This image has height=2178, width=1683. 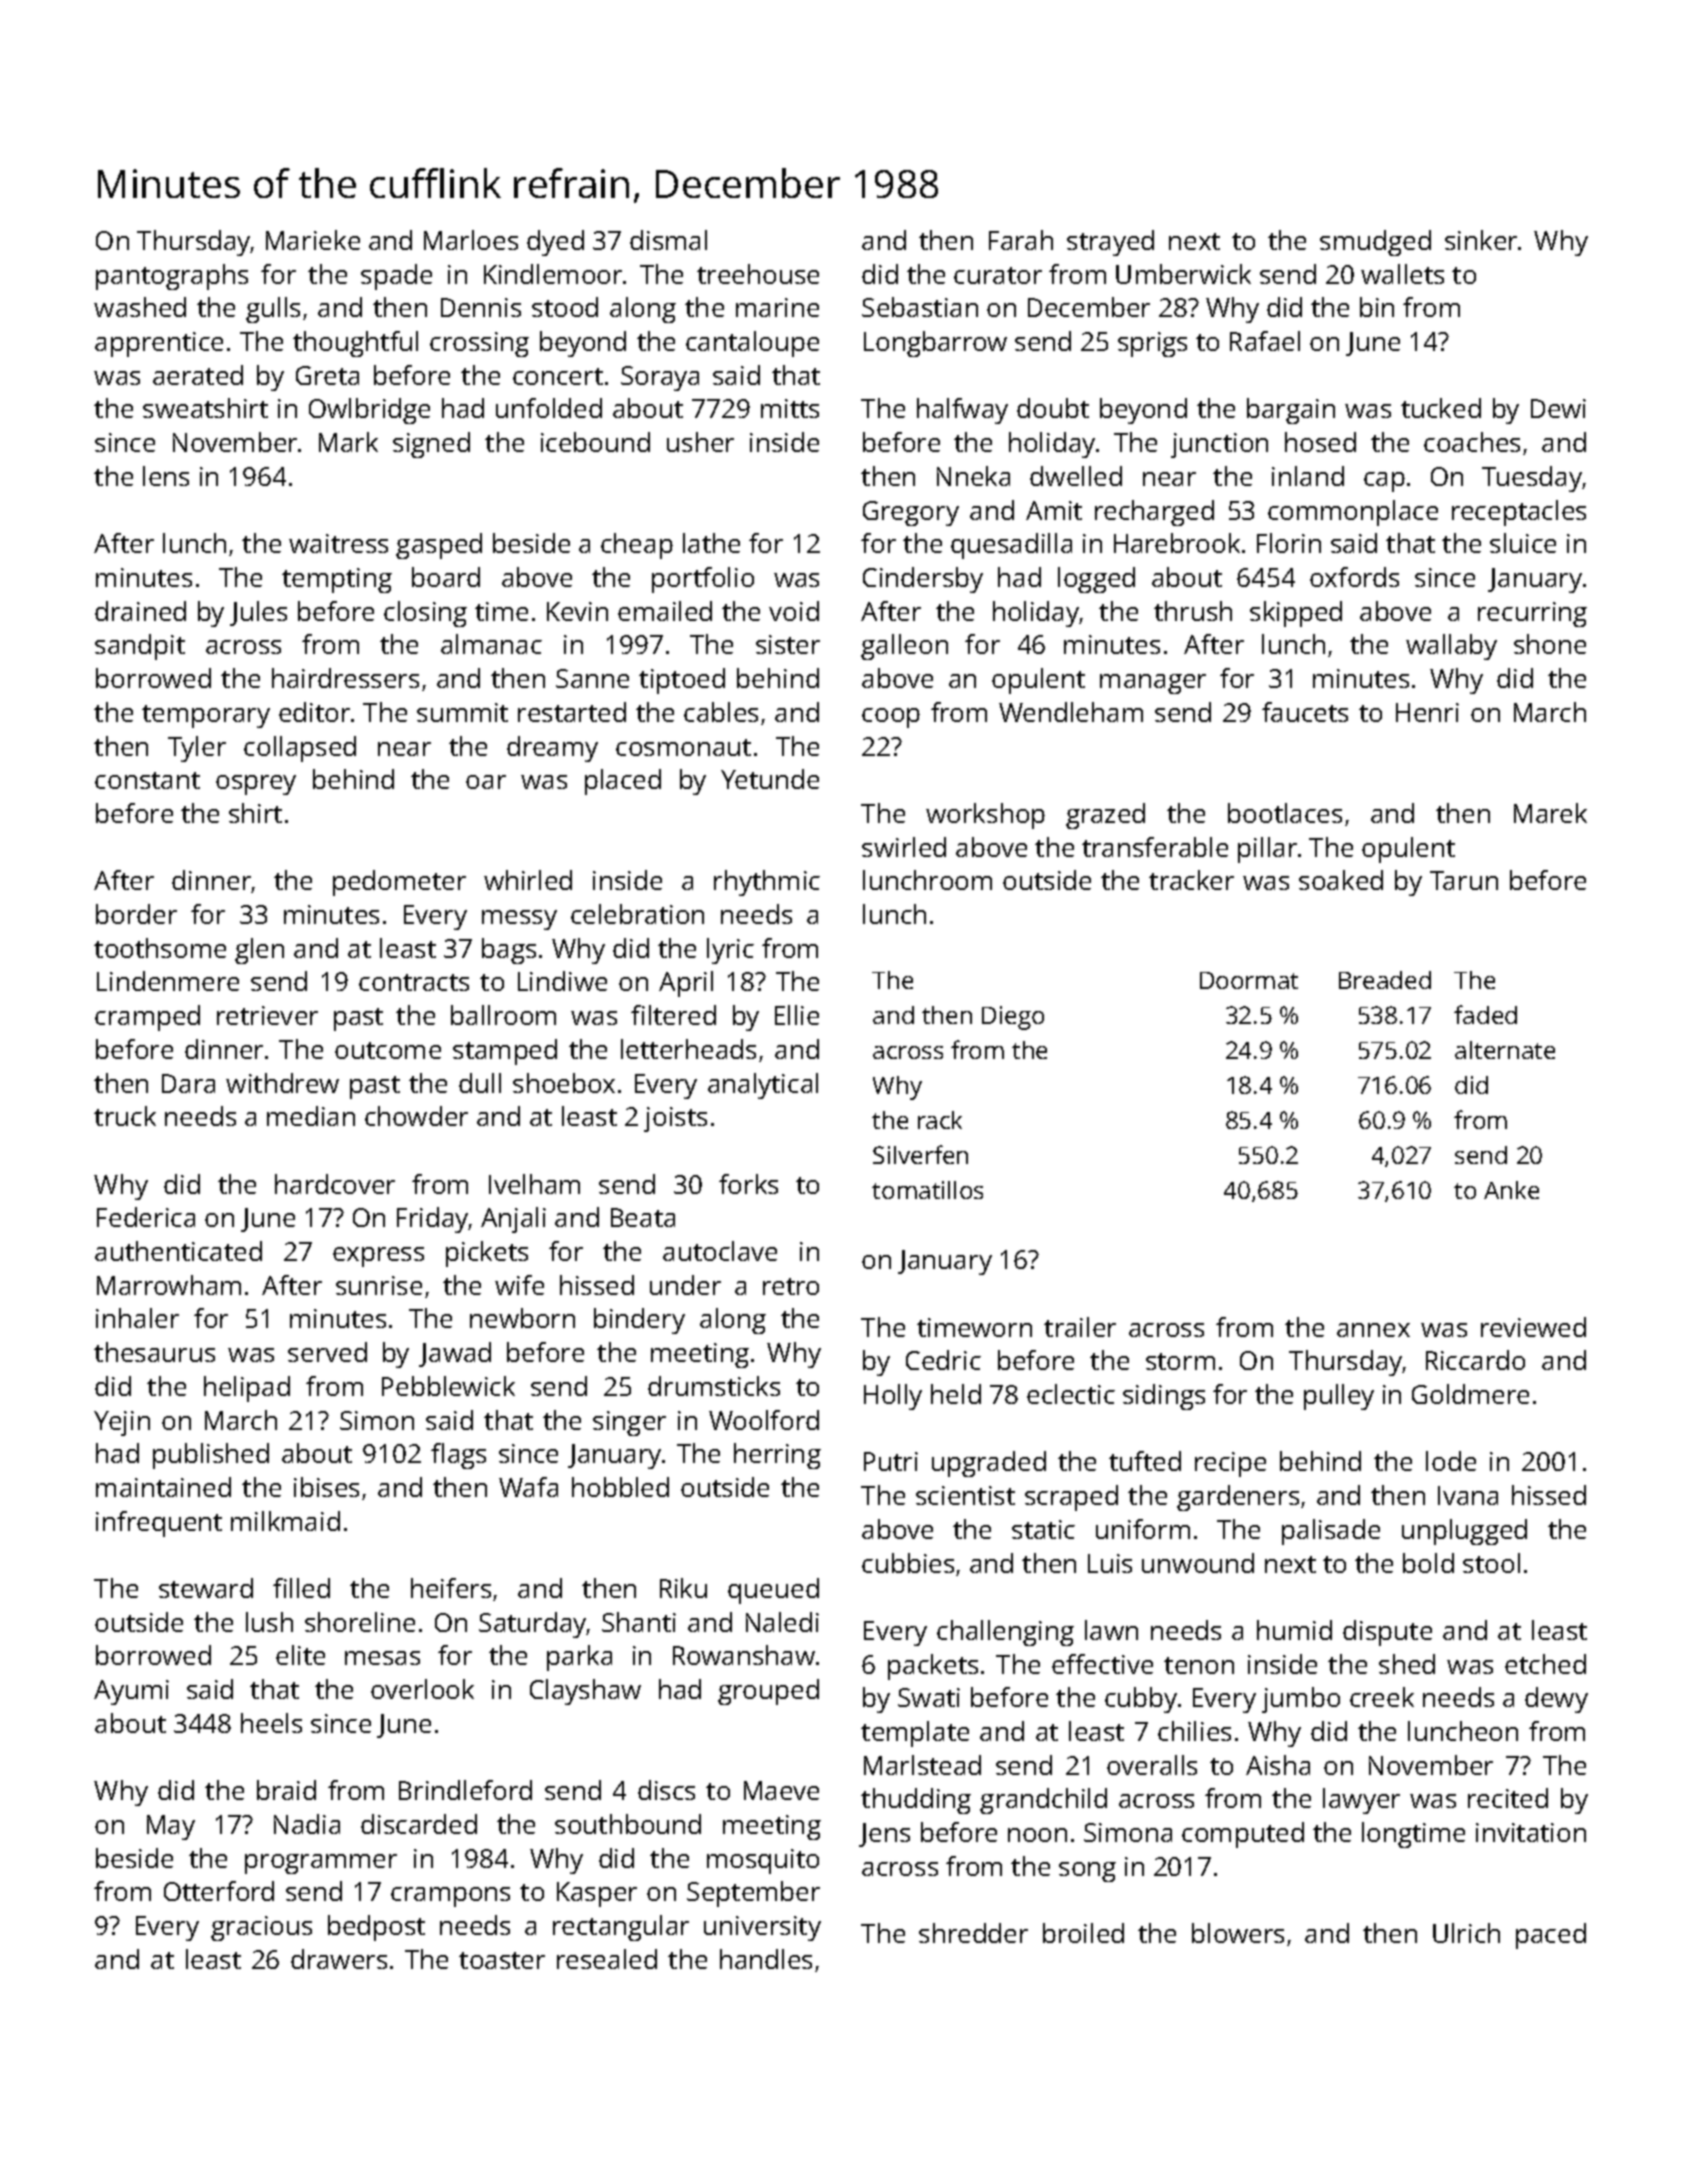 I want to click on Ivana, so click(x=1468, y=1495).
